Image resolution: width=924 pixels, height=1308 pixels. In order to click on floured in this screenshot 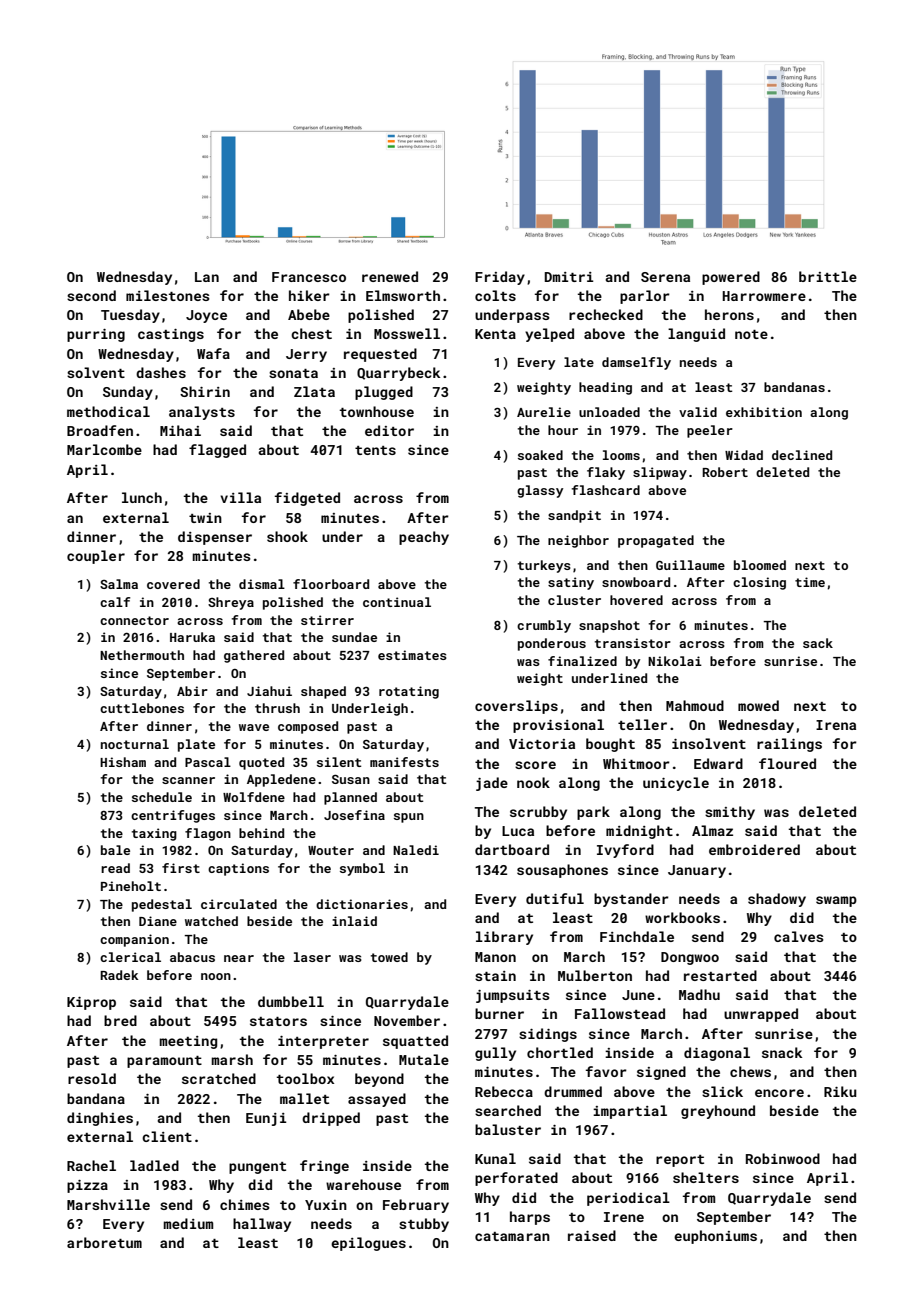, I will do `click(787, 763)`.
